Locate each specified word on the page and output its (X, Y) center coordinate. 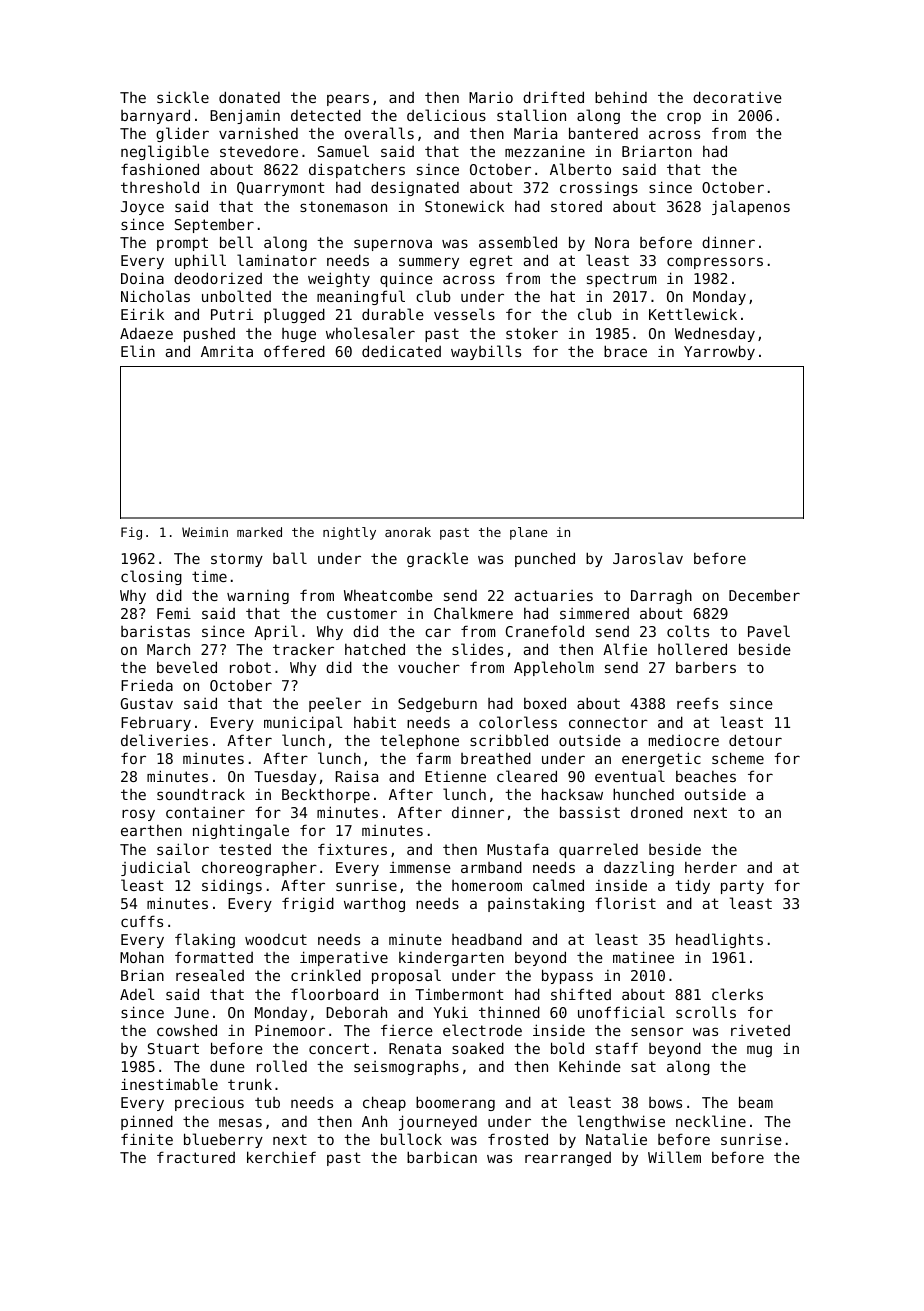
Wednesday (715, 334)
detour (755, 740)
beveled (187, 667)
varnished (258, 133)
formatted (214, 957)
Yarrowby (719, 352)
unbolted (236, 296)
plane (528, 533)
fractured (196, 1157)
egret (491, 262)
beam (756, 1102)
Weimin (205, 532)
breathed (496, 758)
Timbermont (459, 994)
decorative (737, 97)
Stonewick (464, 206)
